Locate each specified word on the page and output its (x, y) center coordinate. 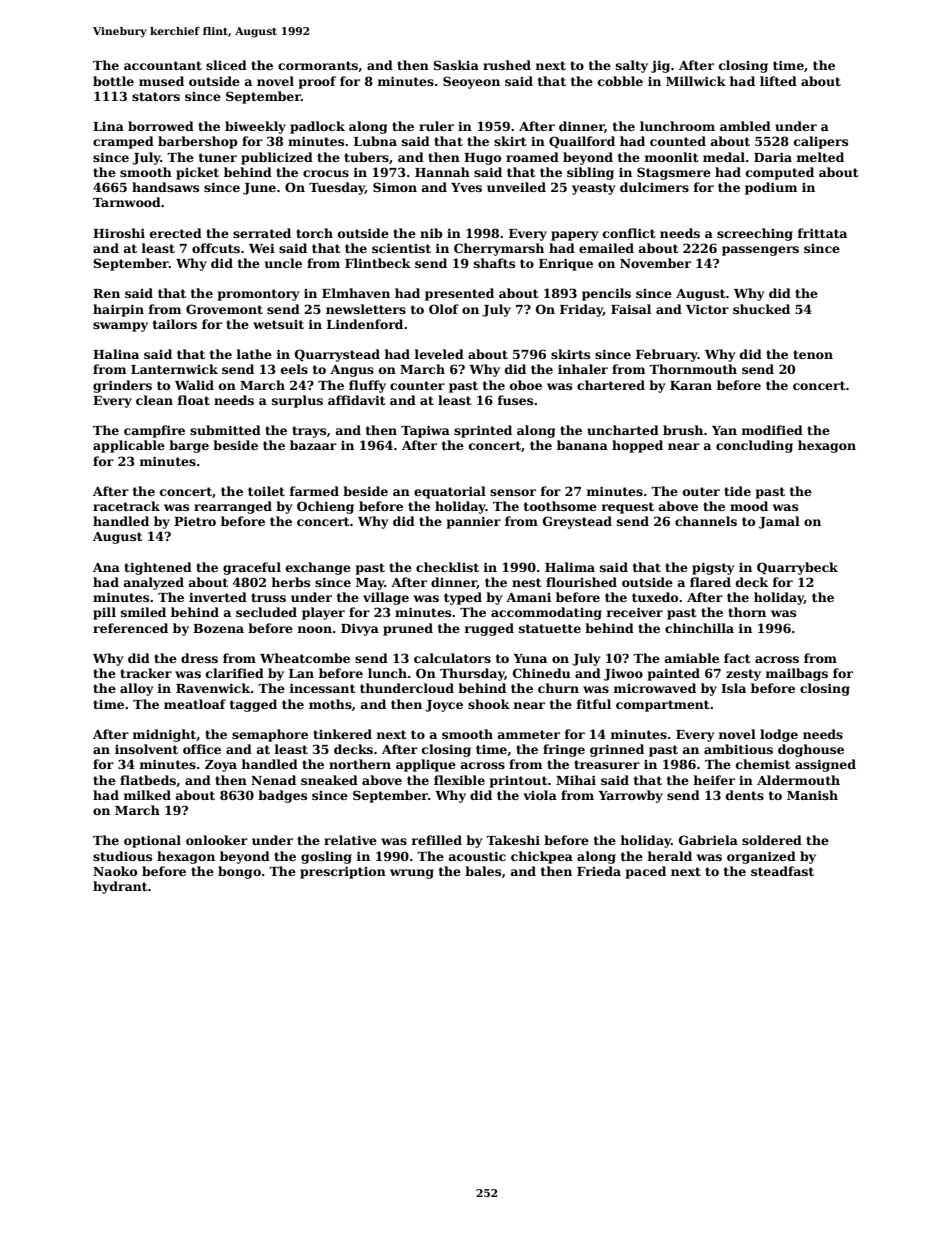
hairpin (118, 310)
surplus (297, 401)
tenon (813, 354)
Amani (528, 597)
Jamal (779, 522)
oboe (526, 385)
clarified (235, 673)
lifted (778, 81)
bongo (239, 872)
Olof (444, 309)
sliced (226, 65)
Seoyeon (471, 82)
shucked (761, 309)
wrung (412, 874)
